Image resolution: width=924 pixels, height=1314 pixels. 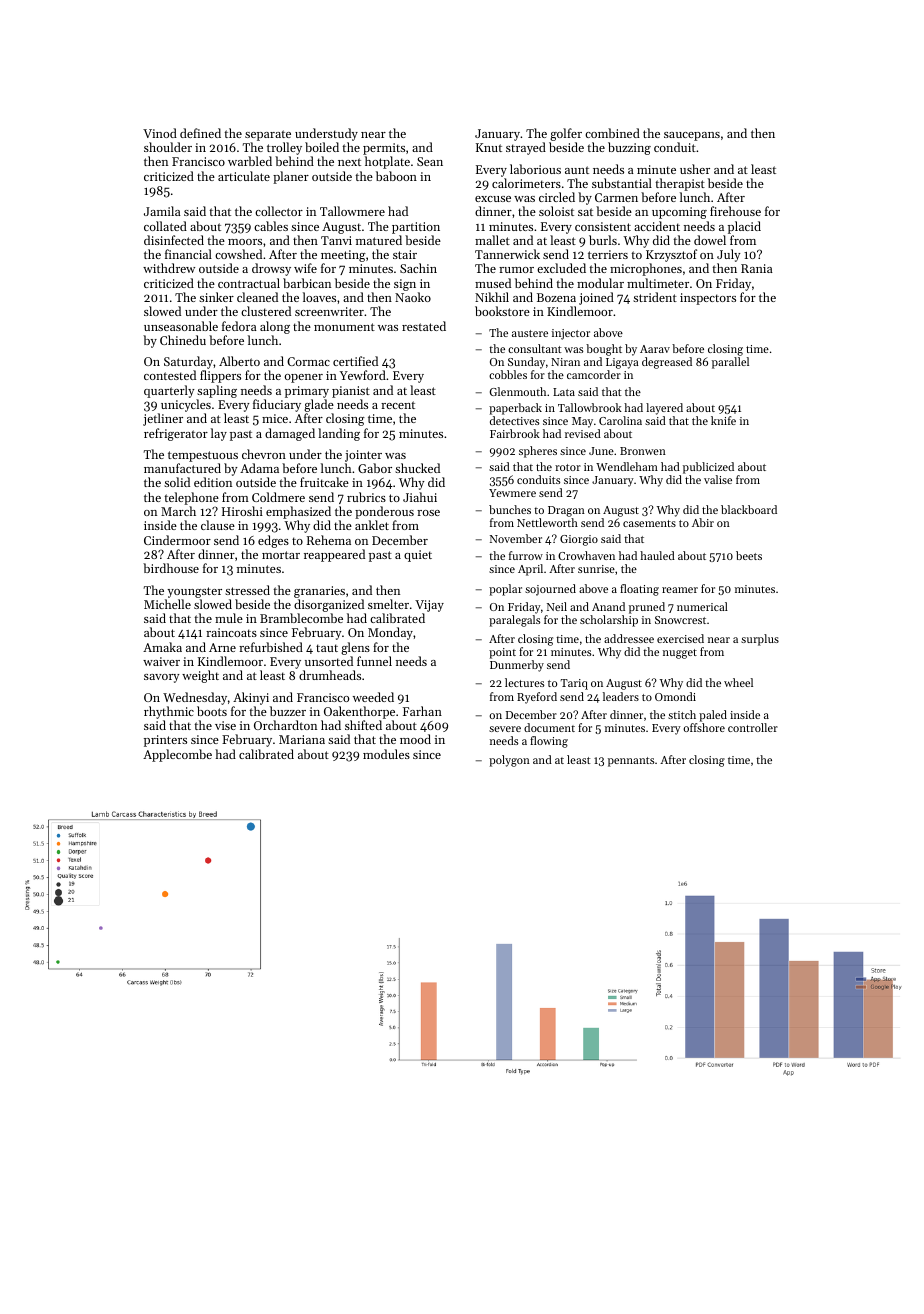 I want to click on drumheads, so click(x=330, y=675).
